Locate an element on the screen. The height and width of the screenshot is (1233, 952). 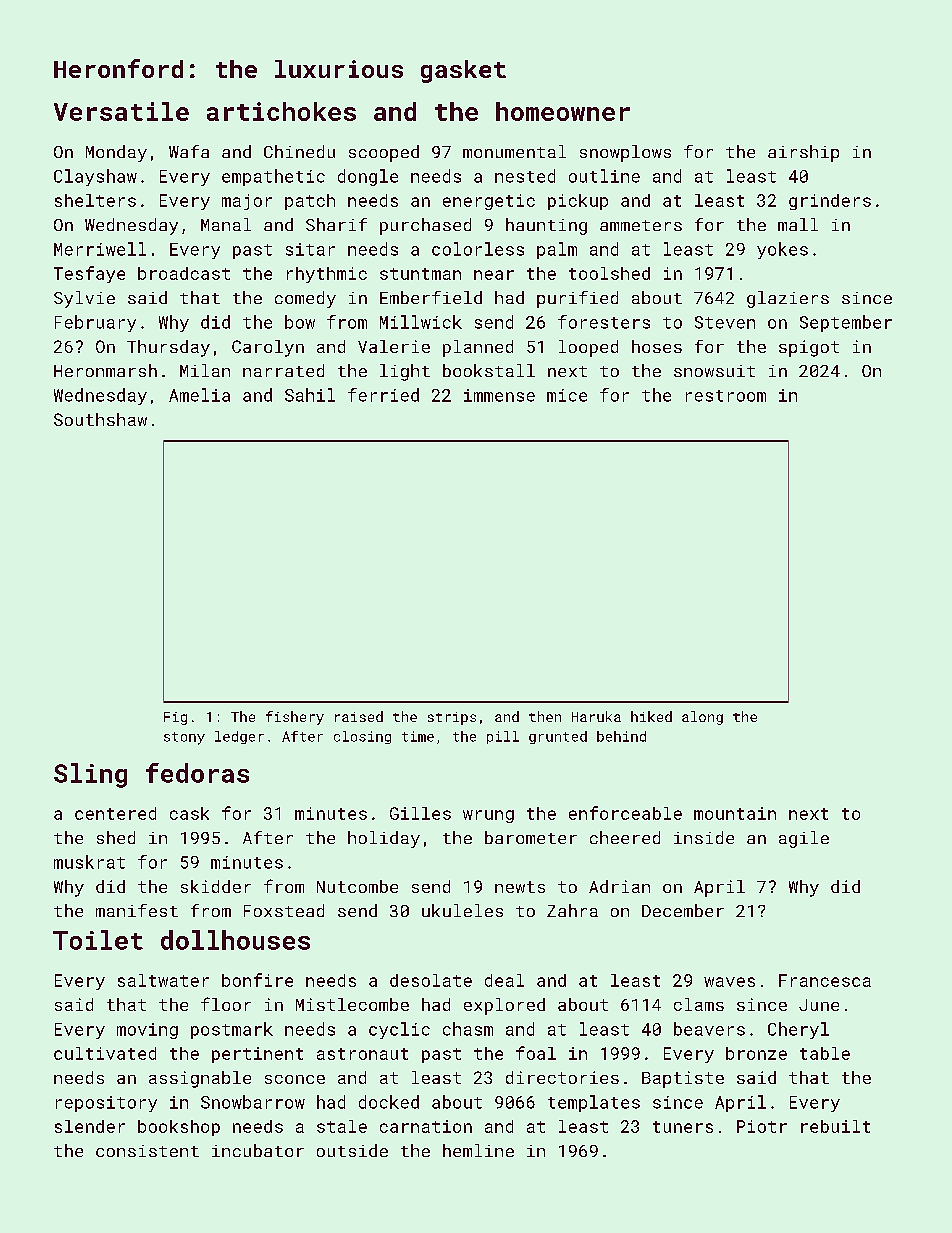
Amelia is located at coordinates (199, 395).
